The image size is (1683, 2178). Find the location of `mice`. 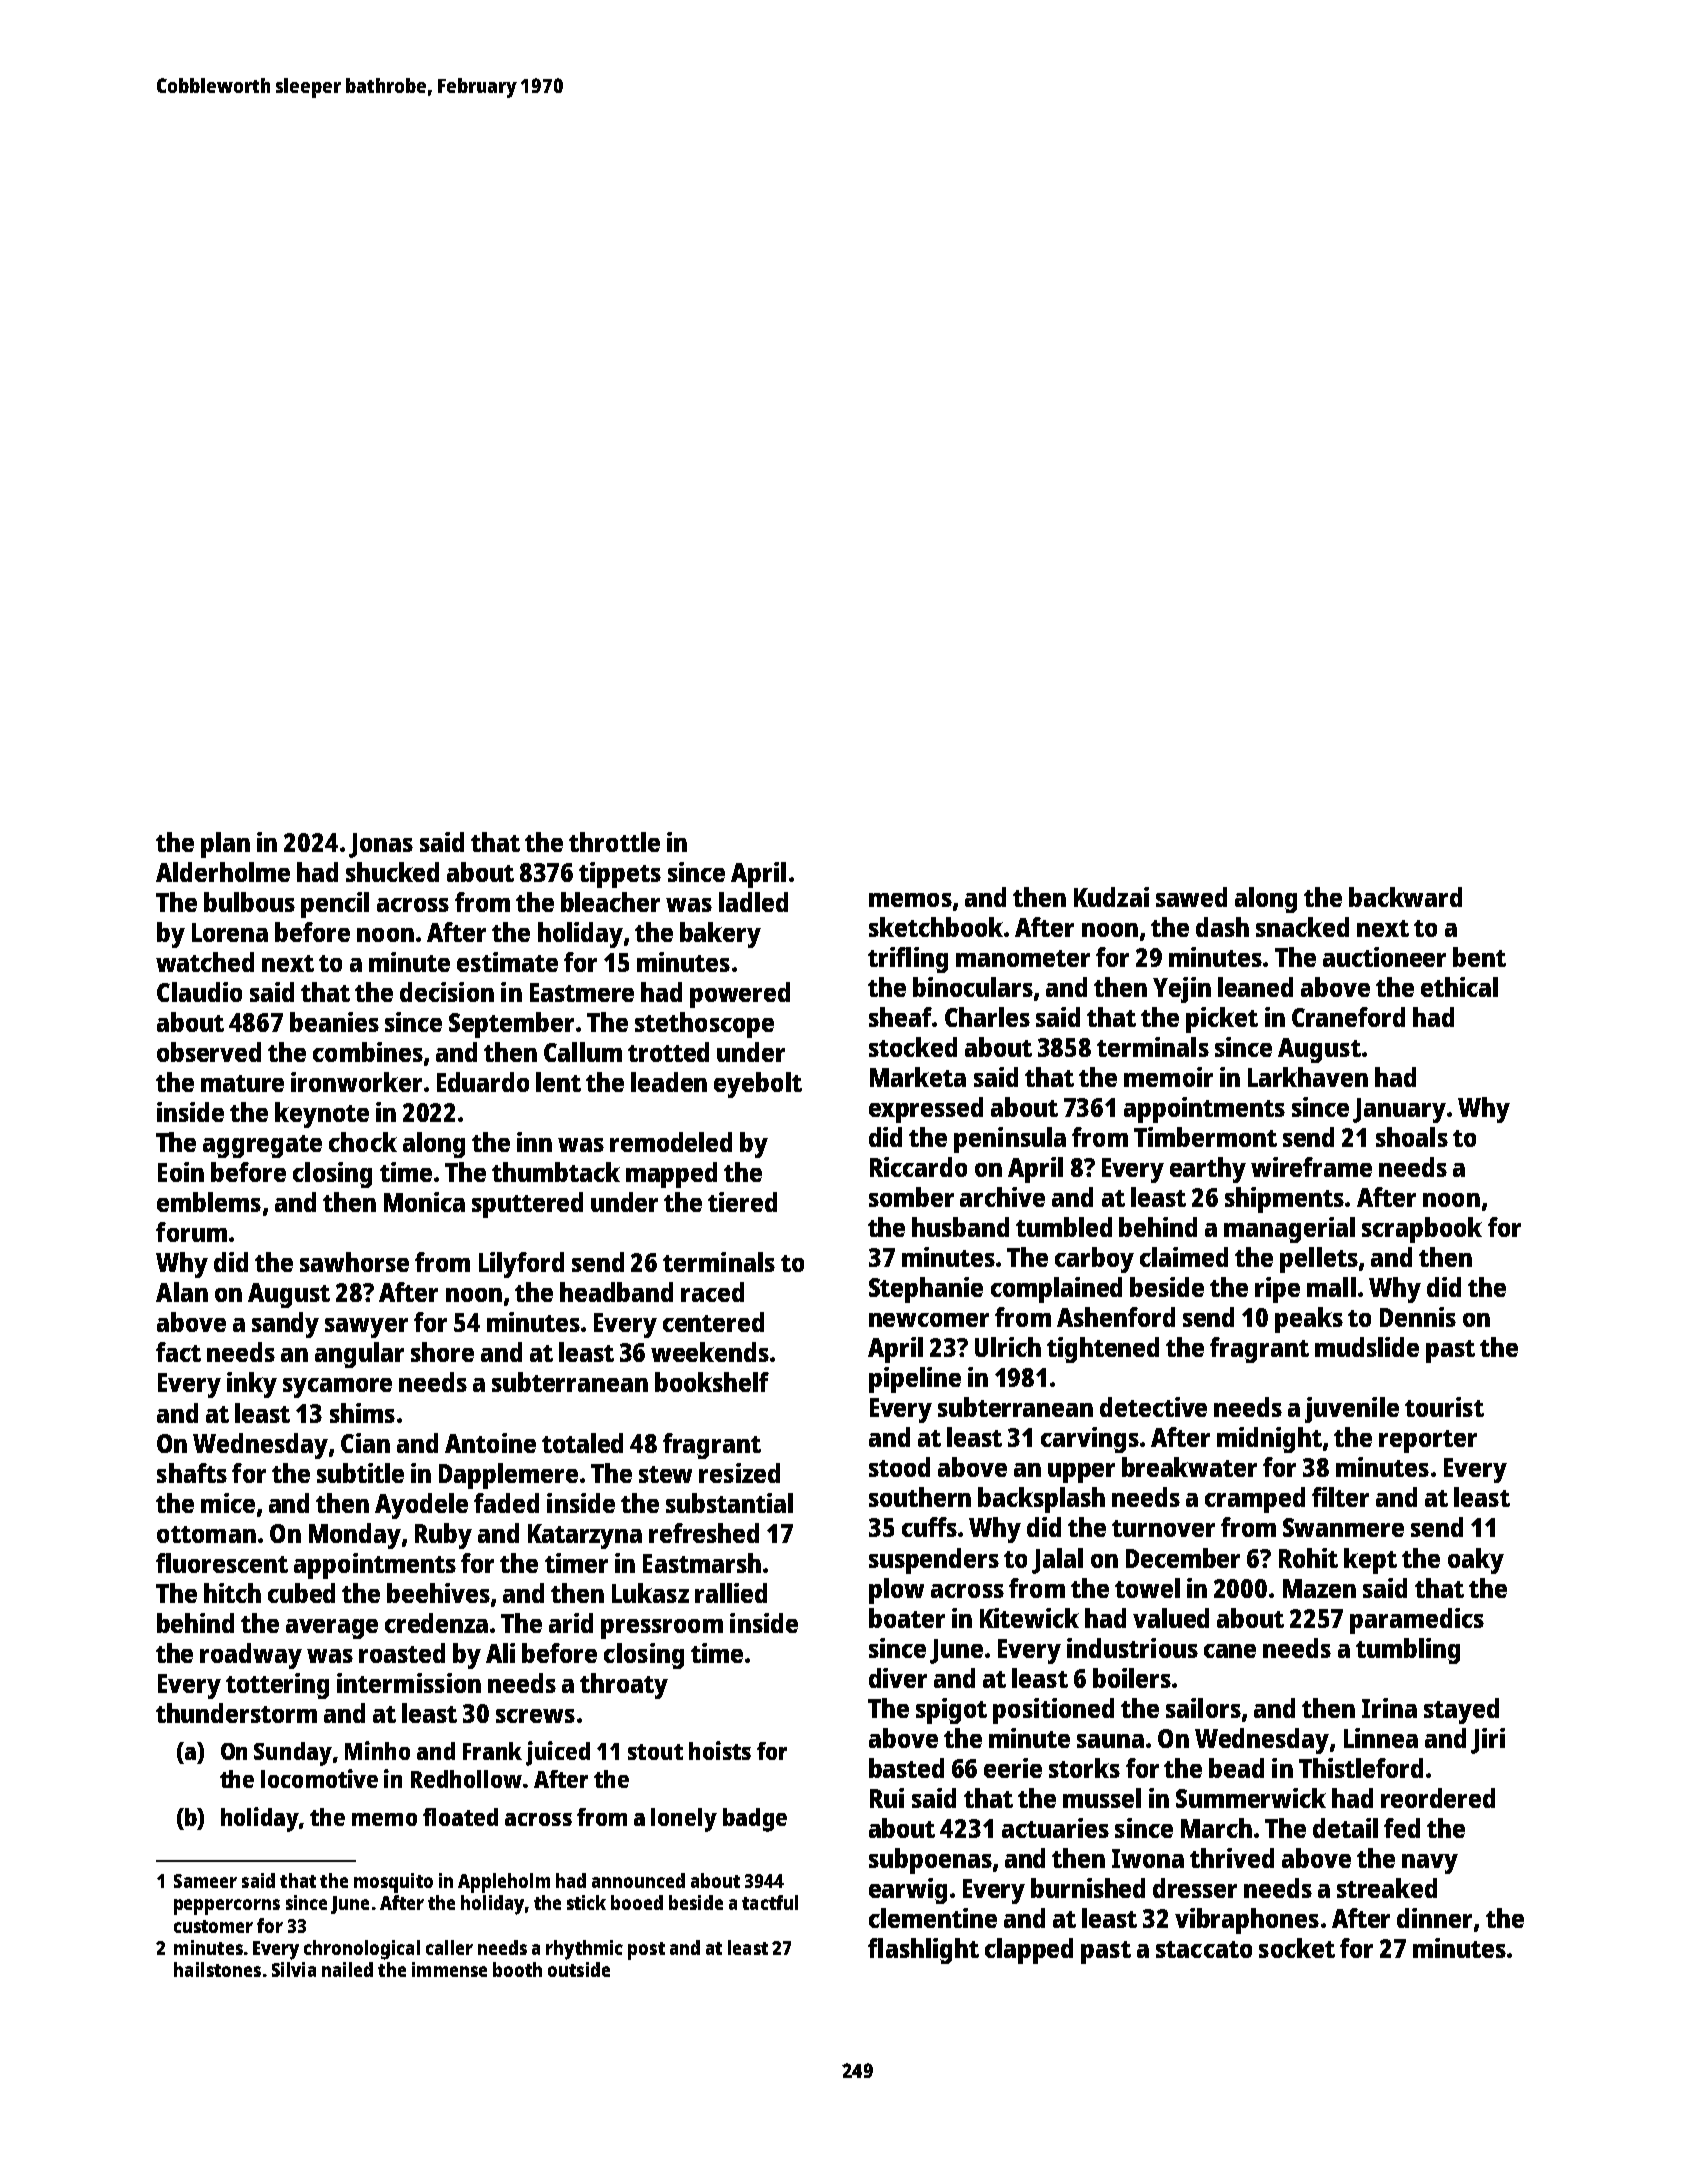

mice is located at coordinates (228, 1503).
